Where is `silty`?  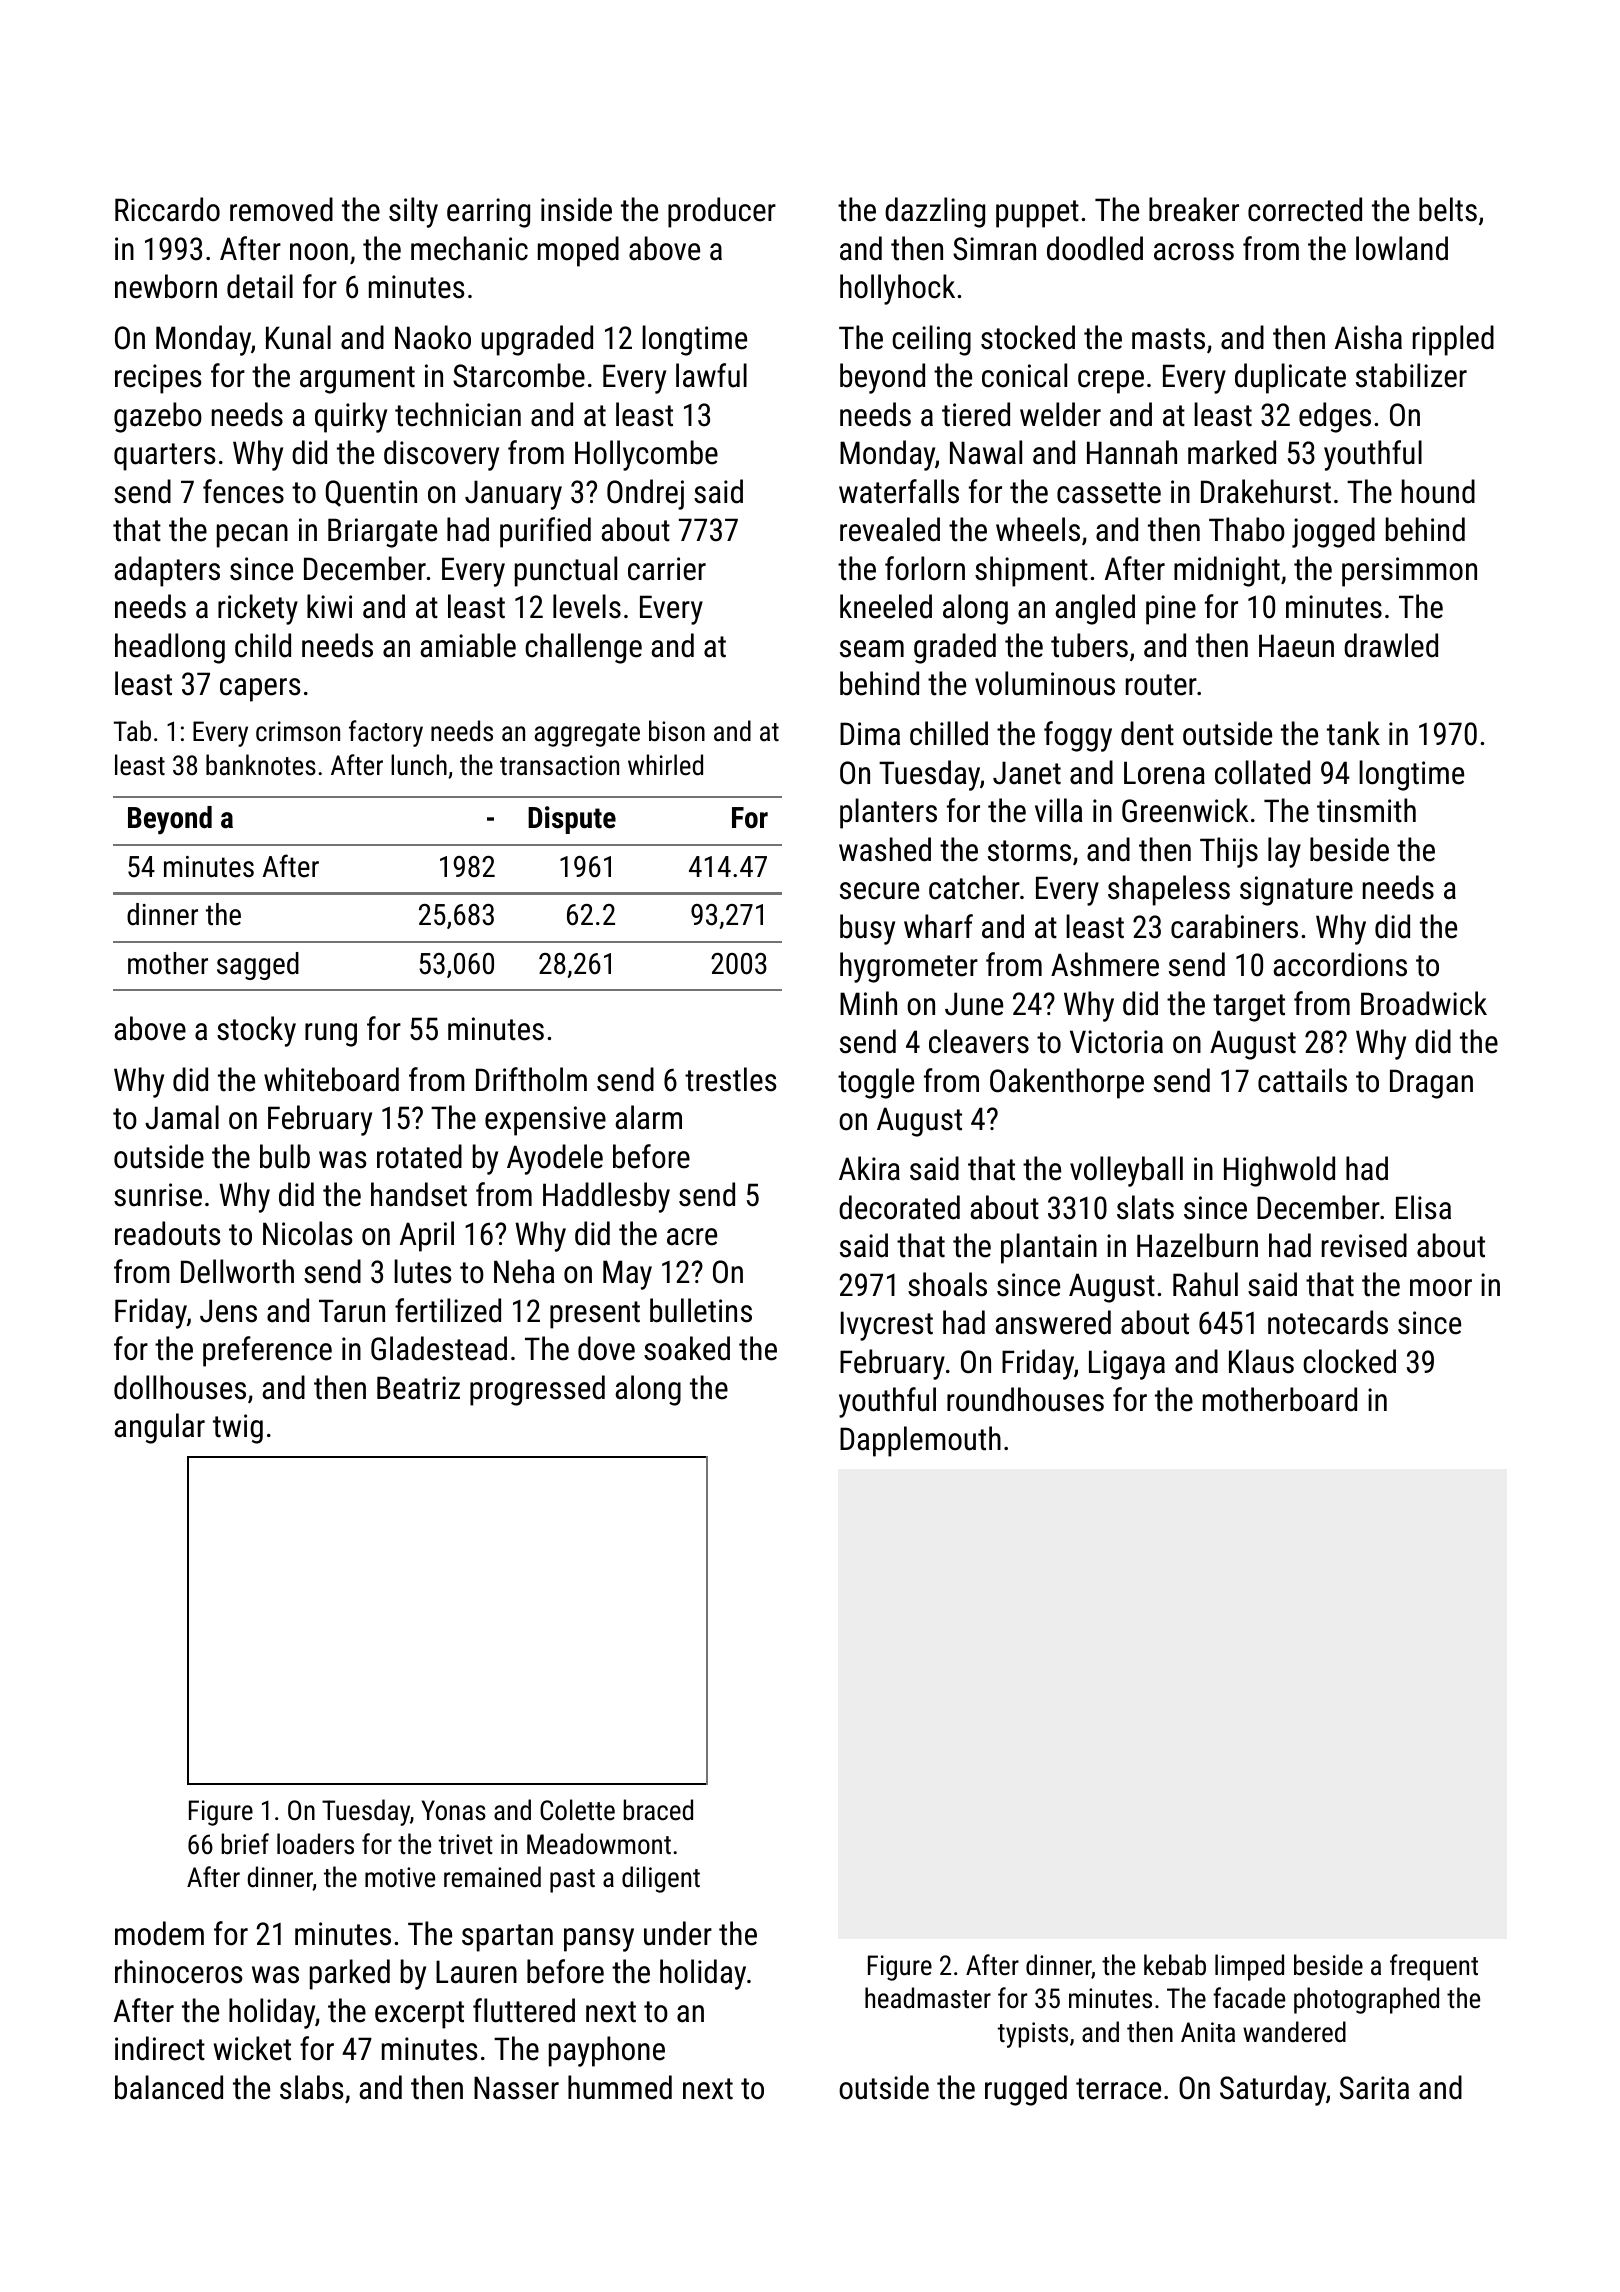
silty is located at coordinates (413, 212).
